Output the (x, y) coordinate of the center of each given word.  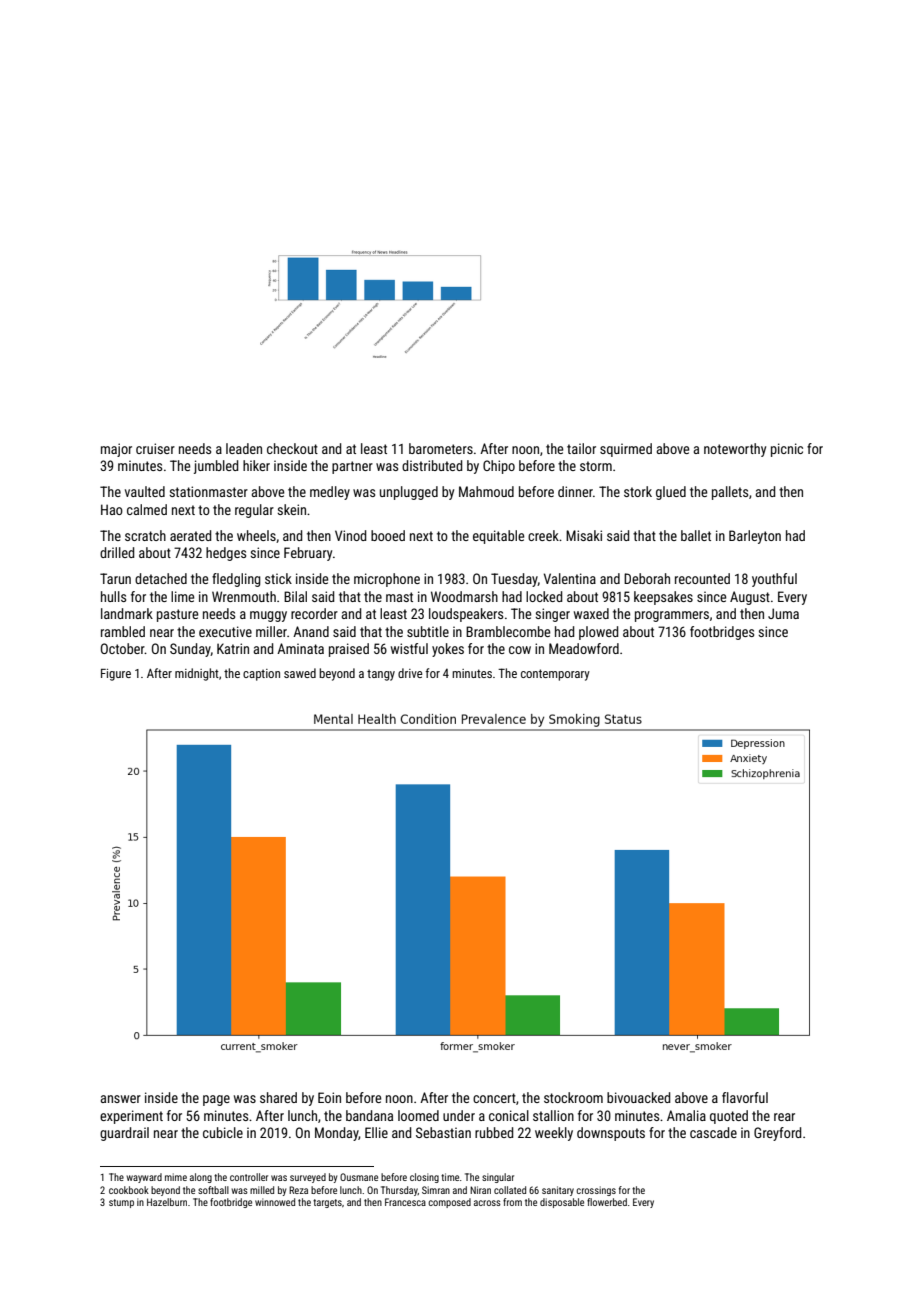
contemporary (555, 675)
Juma (783, 613)
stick (278, 578)
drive (410, 673)
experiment (131, 1117)
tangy (381, 675)
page (216, 1100)
